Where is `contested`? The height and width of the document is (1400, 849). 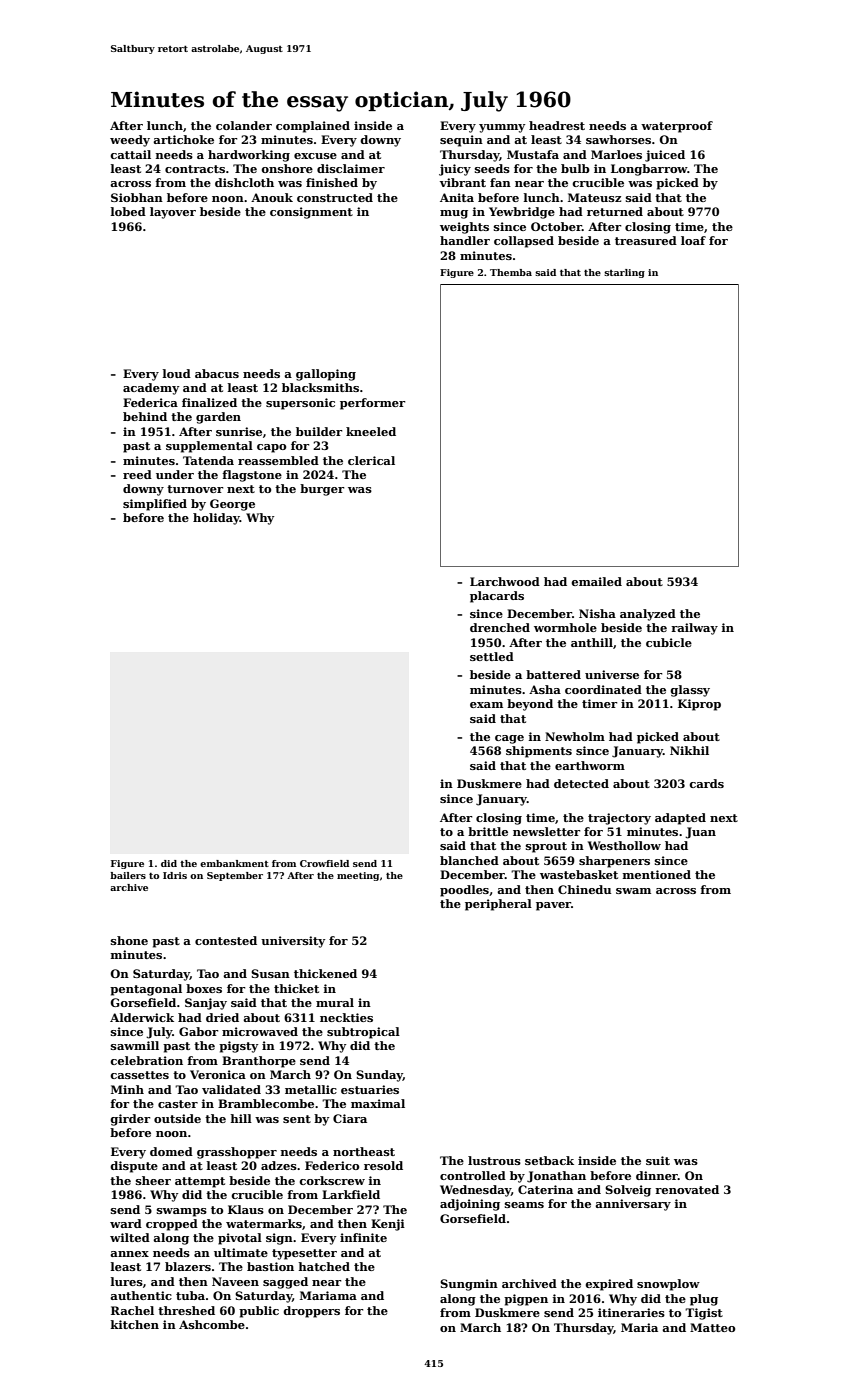
contested is located at coordinates (226, 940).
